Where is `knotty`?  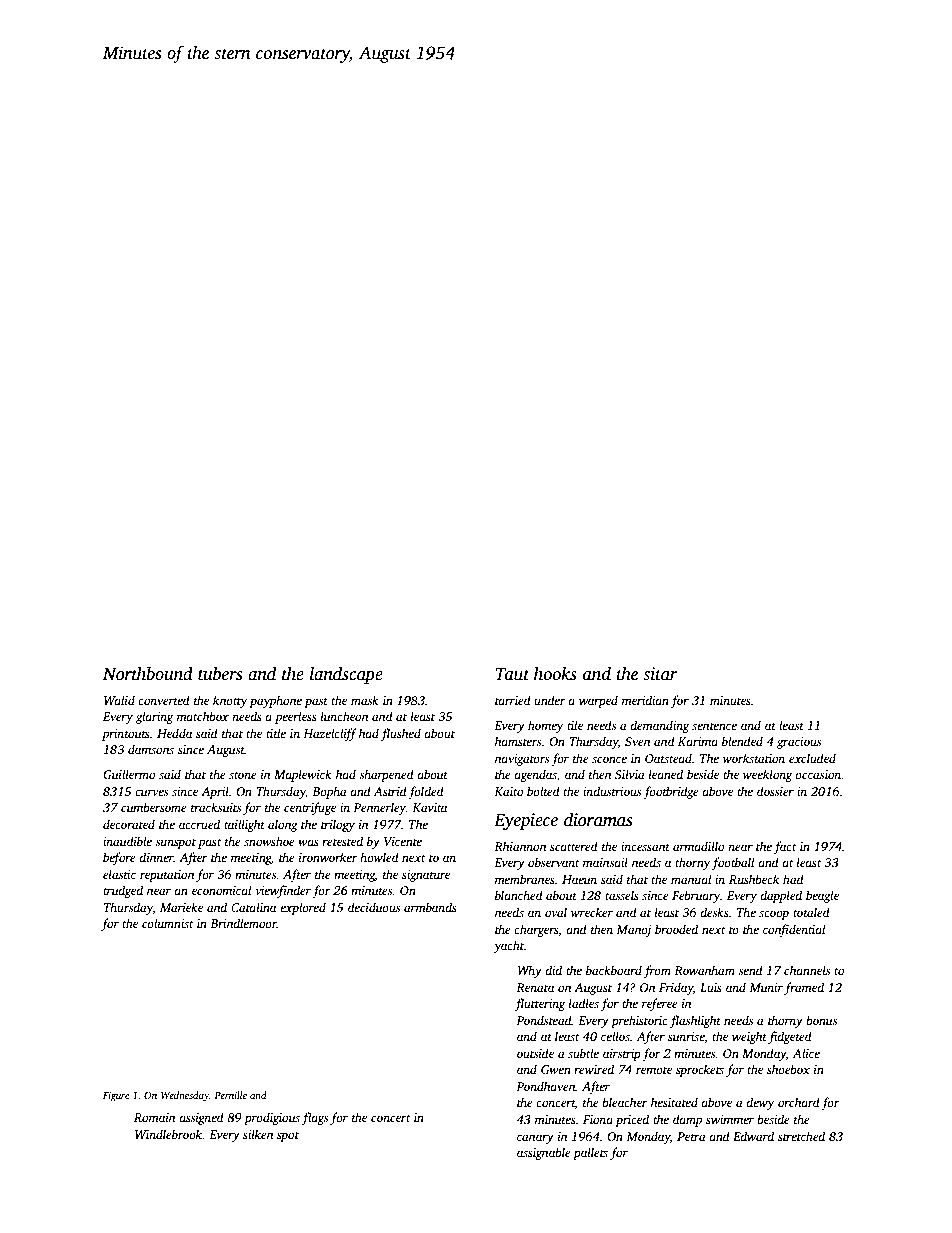
knotty is located at coordinates (230, 701).
